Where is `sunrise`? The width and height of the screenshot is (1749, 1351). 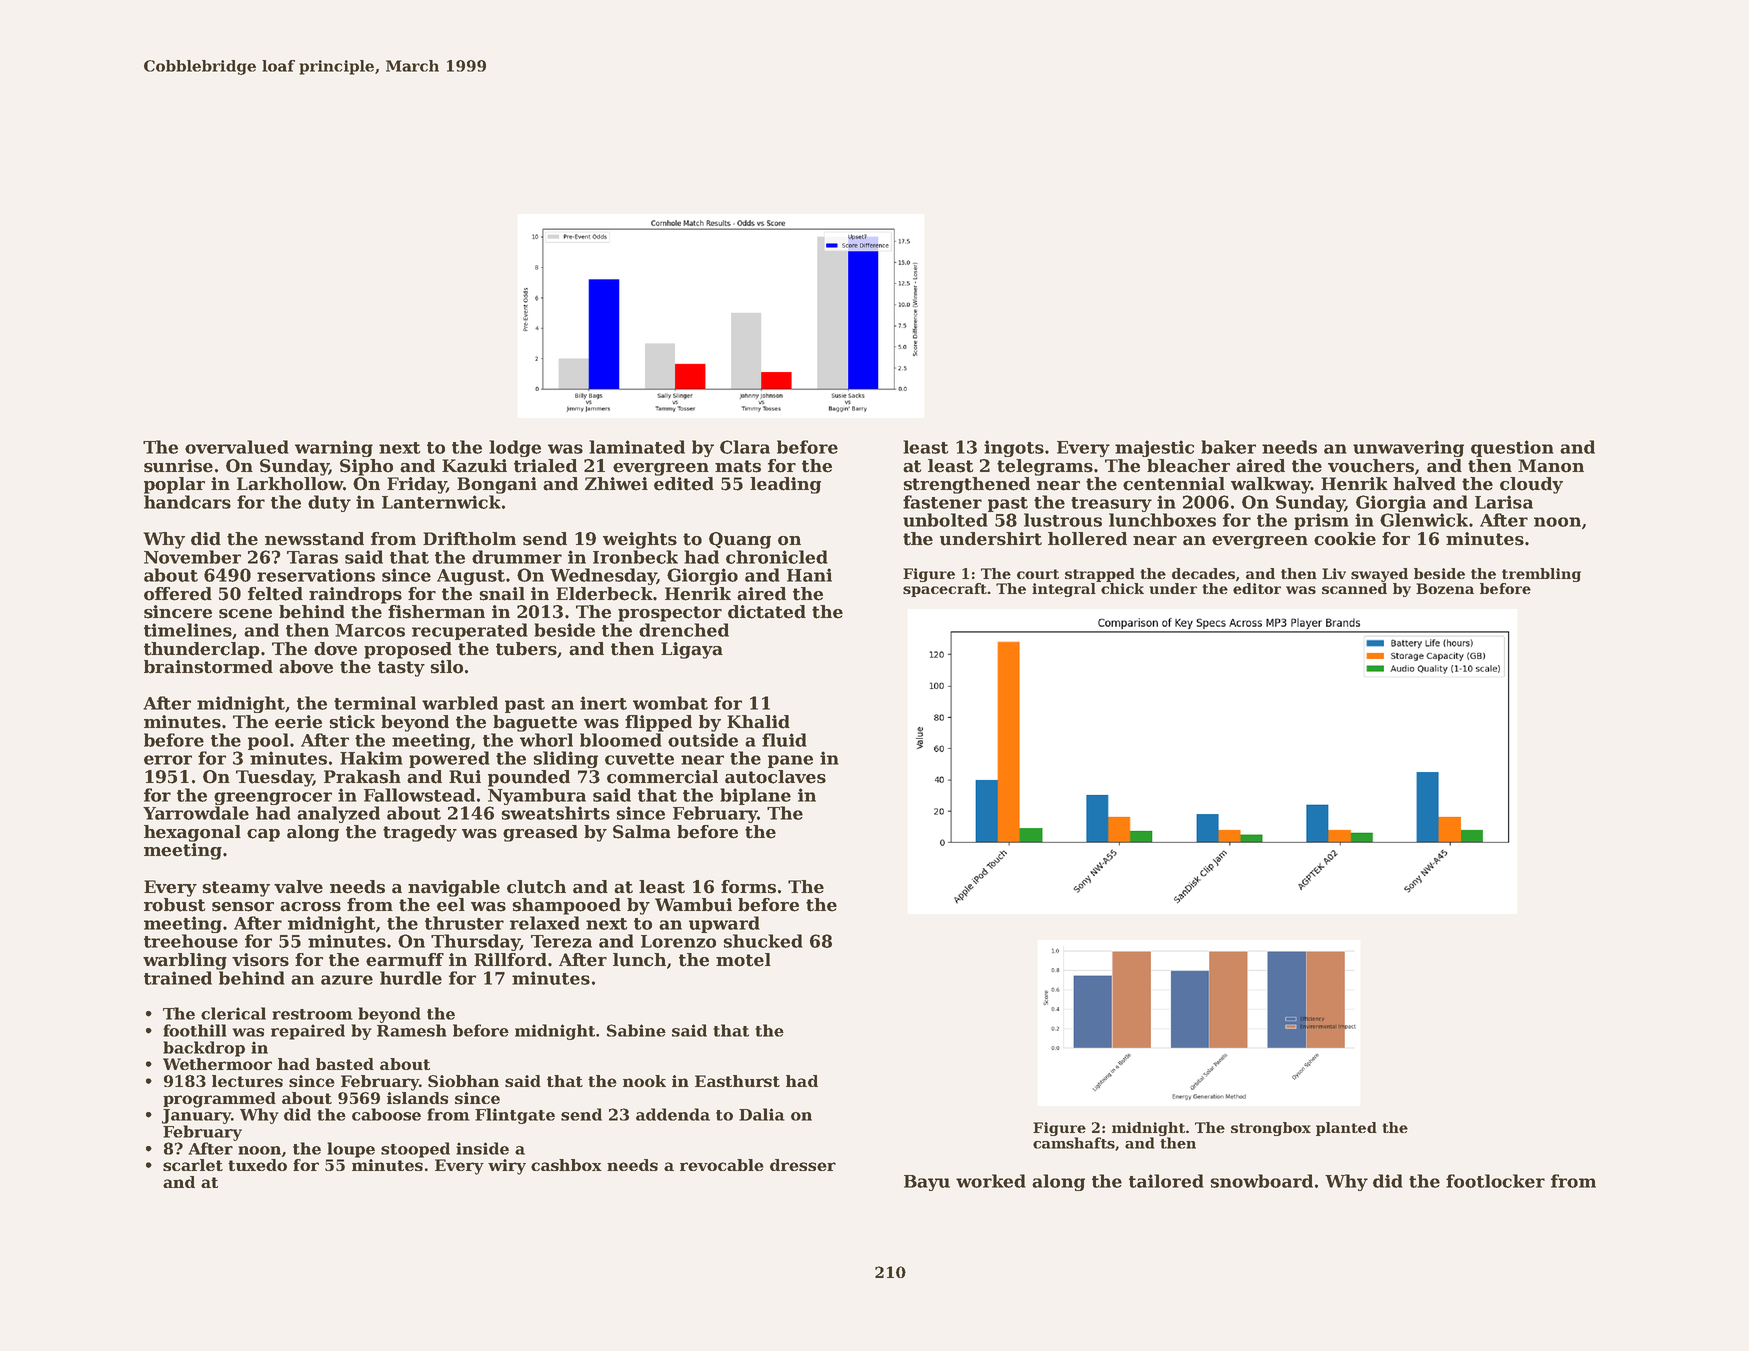
sunrise is located at coordinates (178, 466).
